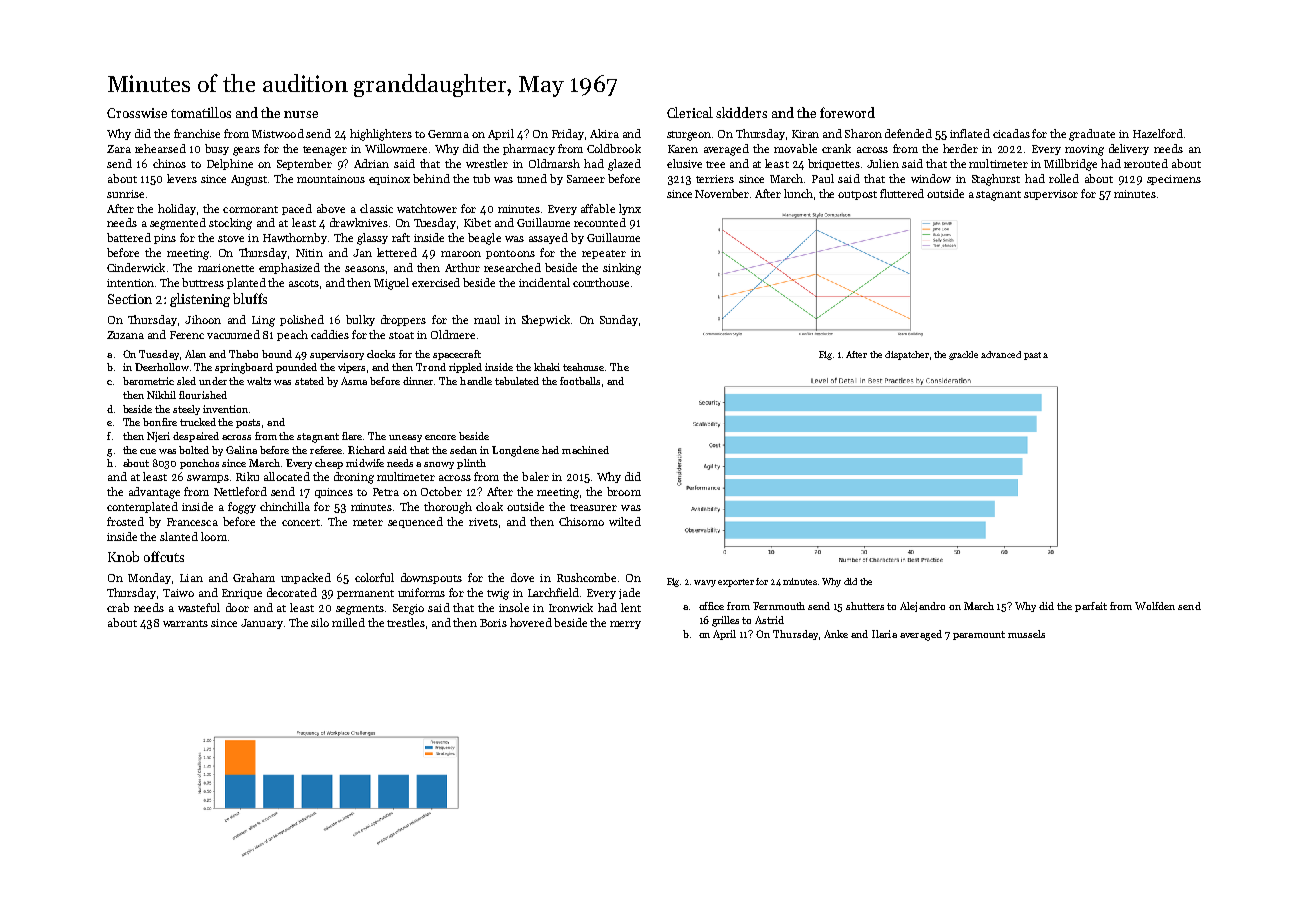 The width and height of the screenshot is (1308, 924). Describe the element at coordinates (1155, 606) in the screenshot. I see `Wolfden` at that location.
